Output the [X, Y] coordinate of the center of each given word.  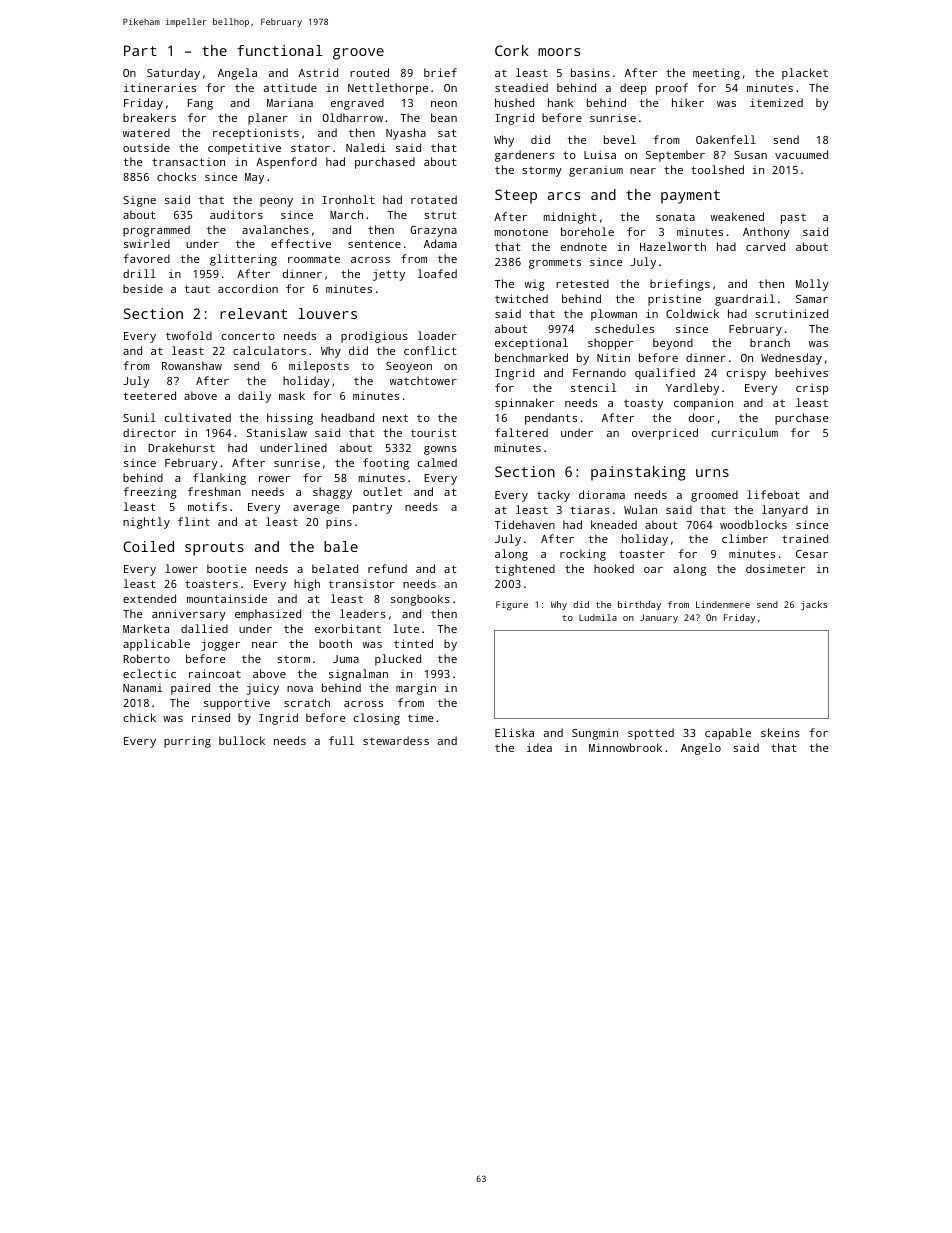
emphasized [268, 615]
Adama [440, 243]
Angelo [701, 749]
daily [254, 397]
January [659, 618]
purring [187, 742]
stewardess [396, 740]
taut [197, 289]
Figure [512, 605]
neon [444, 104]
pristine [674, 300]
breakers [149, 117]
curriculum [745, 432]
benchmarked [531, 357]
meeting [716, 74]
